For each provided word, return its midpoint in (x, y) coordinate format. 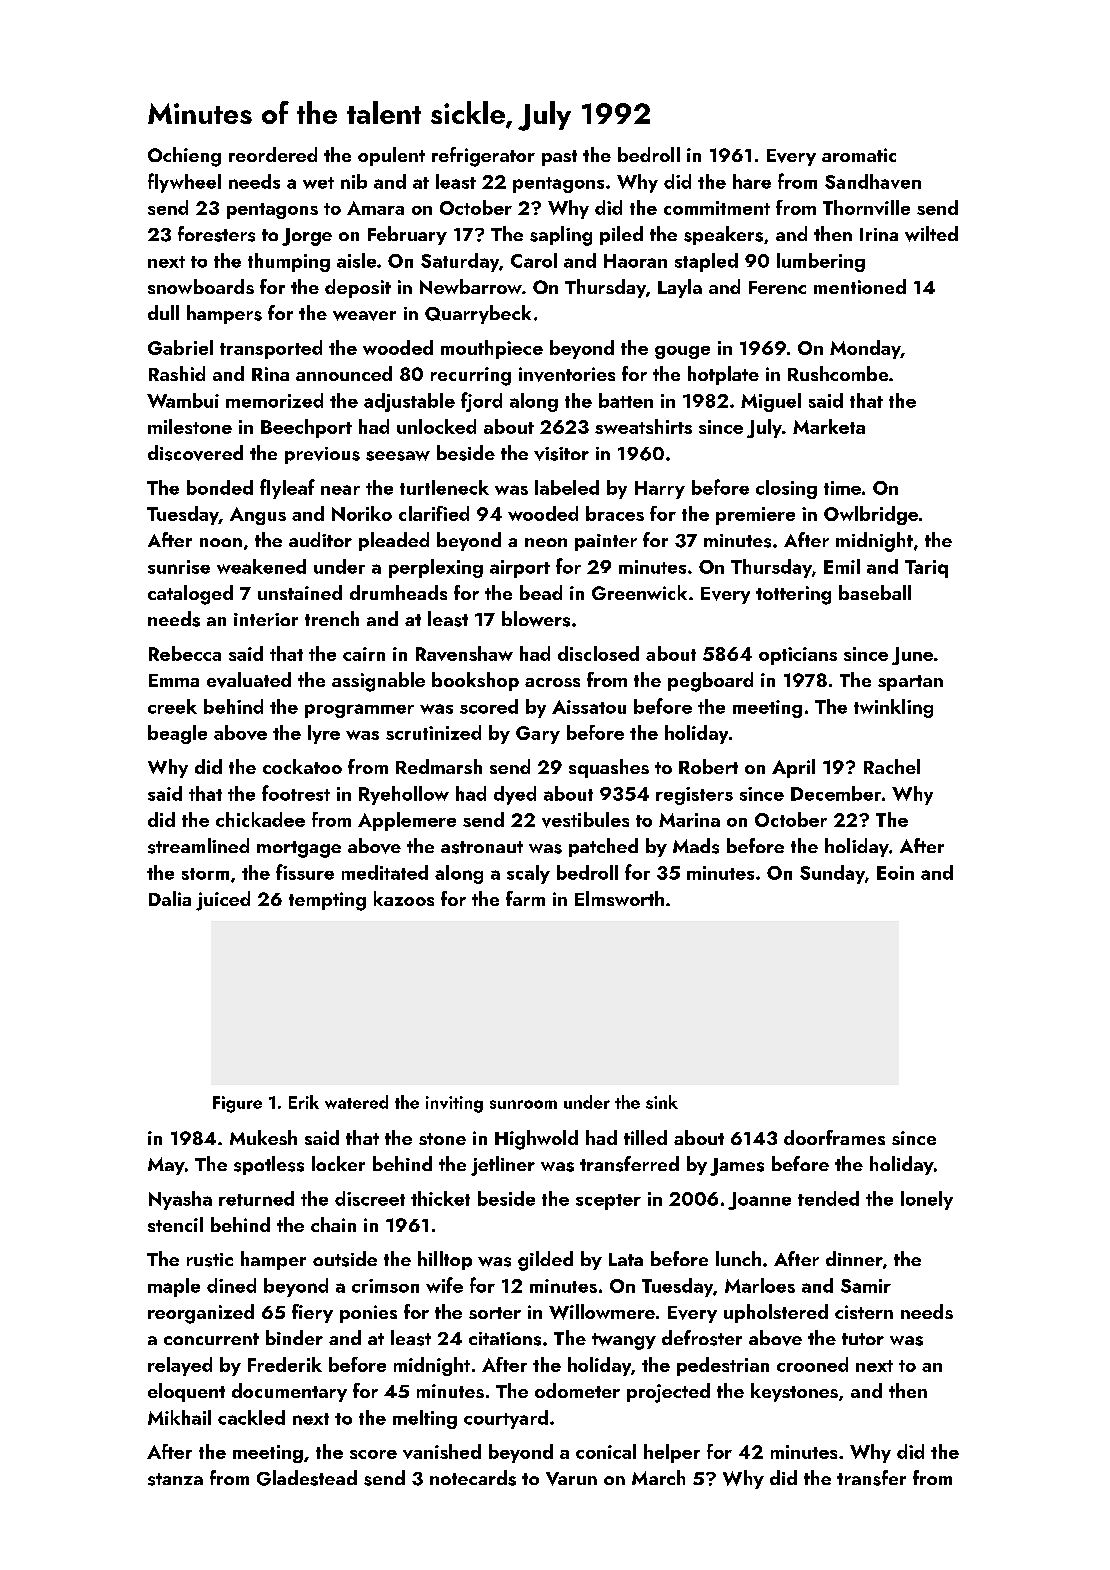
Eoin (895, 873)
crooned (812, 1364)
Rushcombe (838, 373)
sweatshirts (643, 426)
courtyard (506, 1419)
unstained (300, 592)
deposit (358, 288)
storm (205, 874)
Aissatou (589, 707)
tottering (793, 595)
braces (615, 513)
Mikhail (179, 1417)
